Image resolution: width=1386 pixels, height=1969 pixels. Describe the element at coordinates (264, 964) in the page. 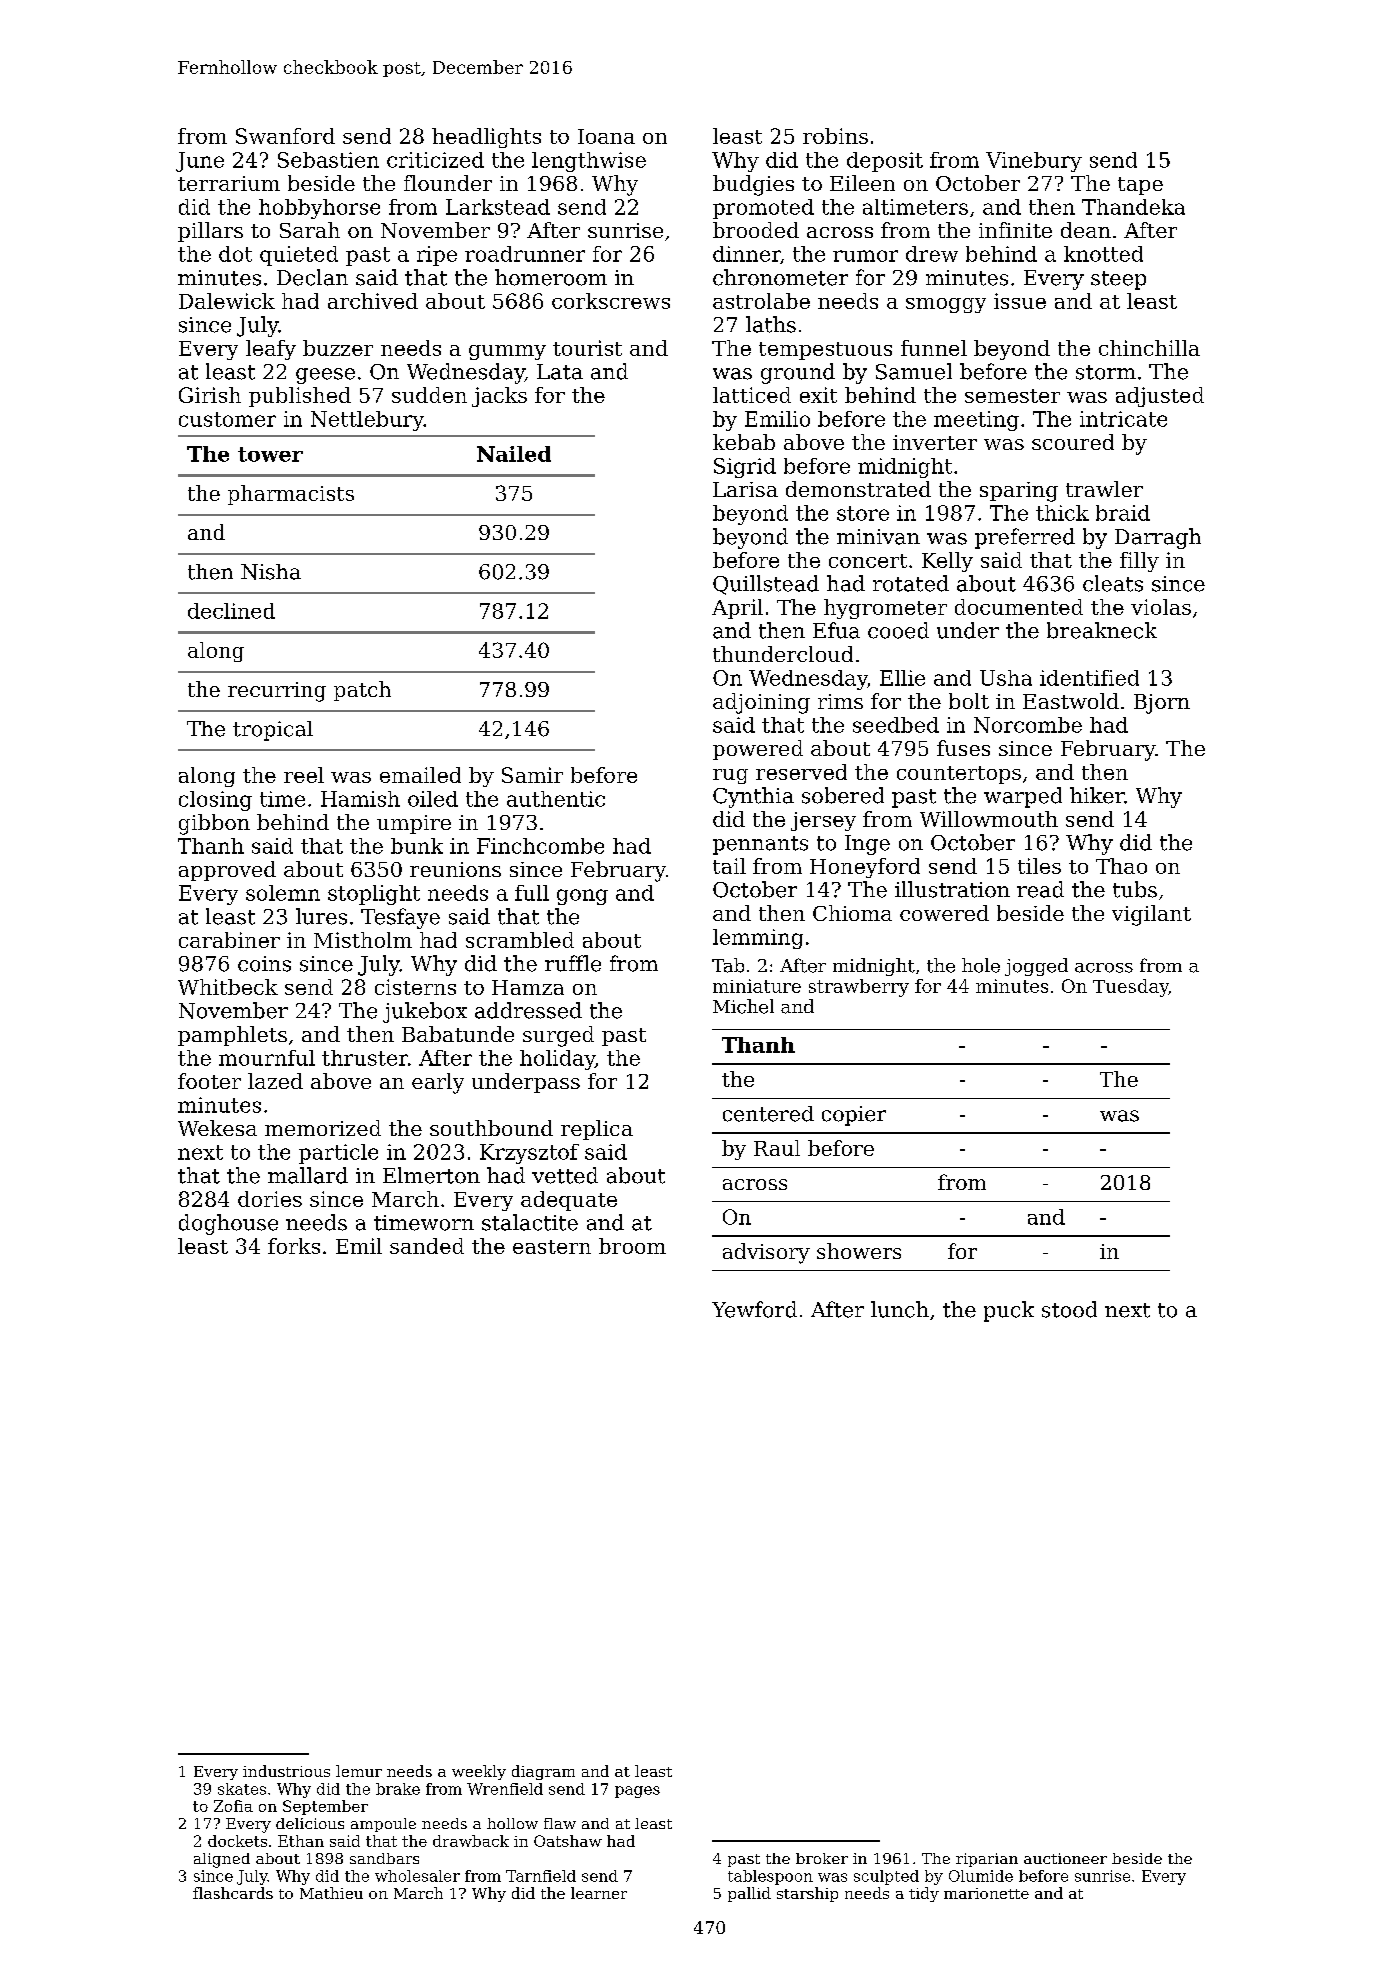

I see `coins` at that location.
